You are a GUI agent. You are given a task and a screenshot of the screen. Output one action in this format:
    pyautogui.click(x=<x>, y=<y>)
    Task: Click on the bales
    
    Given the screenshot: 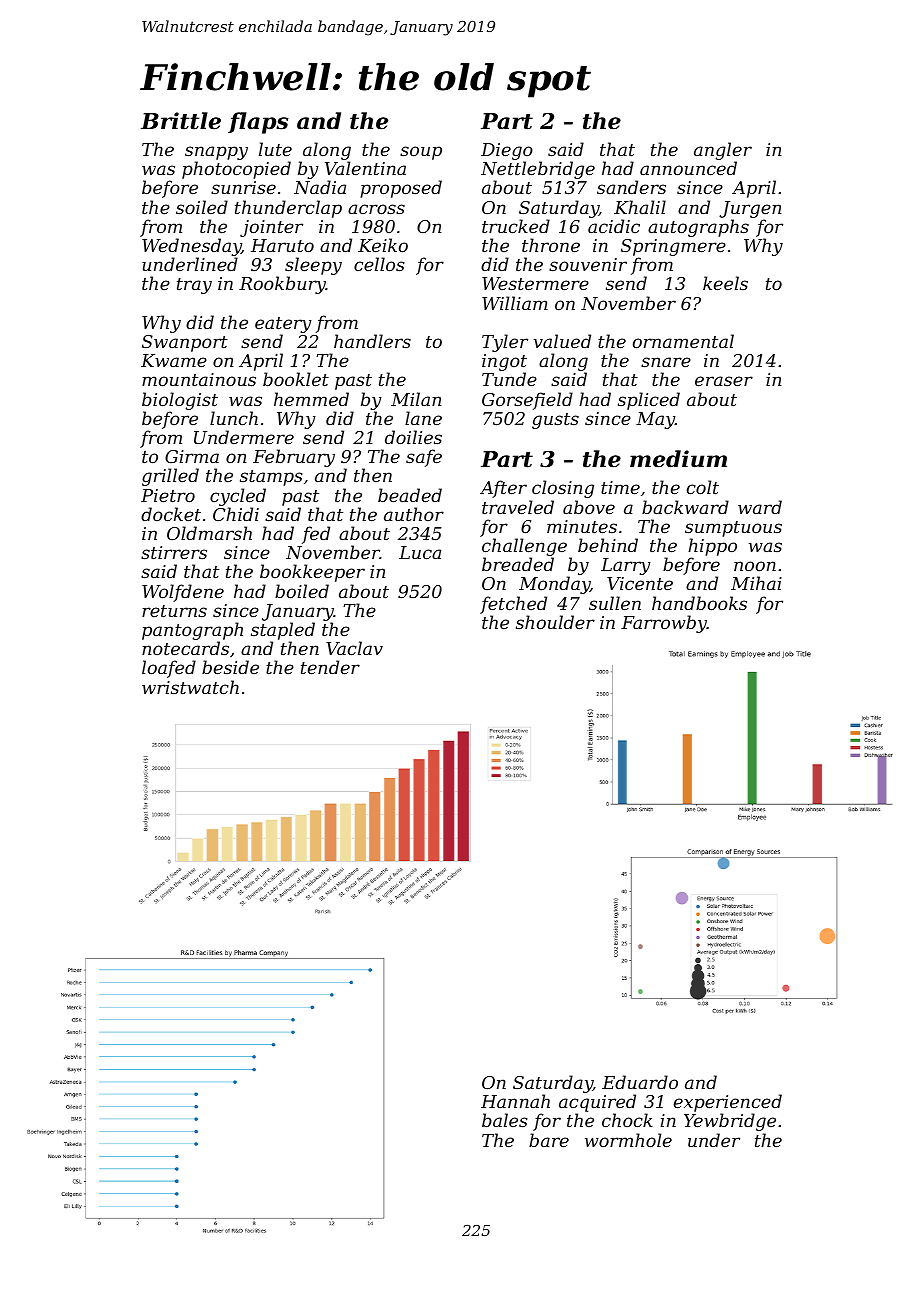 What is the action you would take?
    pyautogui.click(x=505, y=1120)
